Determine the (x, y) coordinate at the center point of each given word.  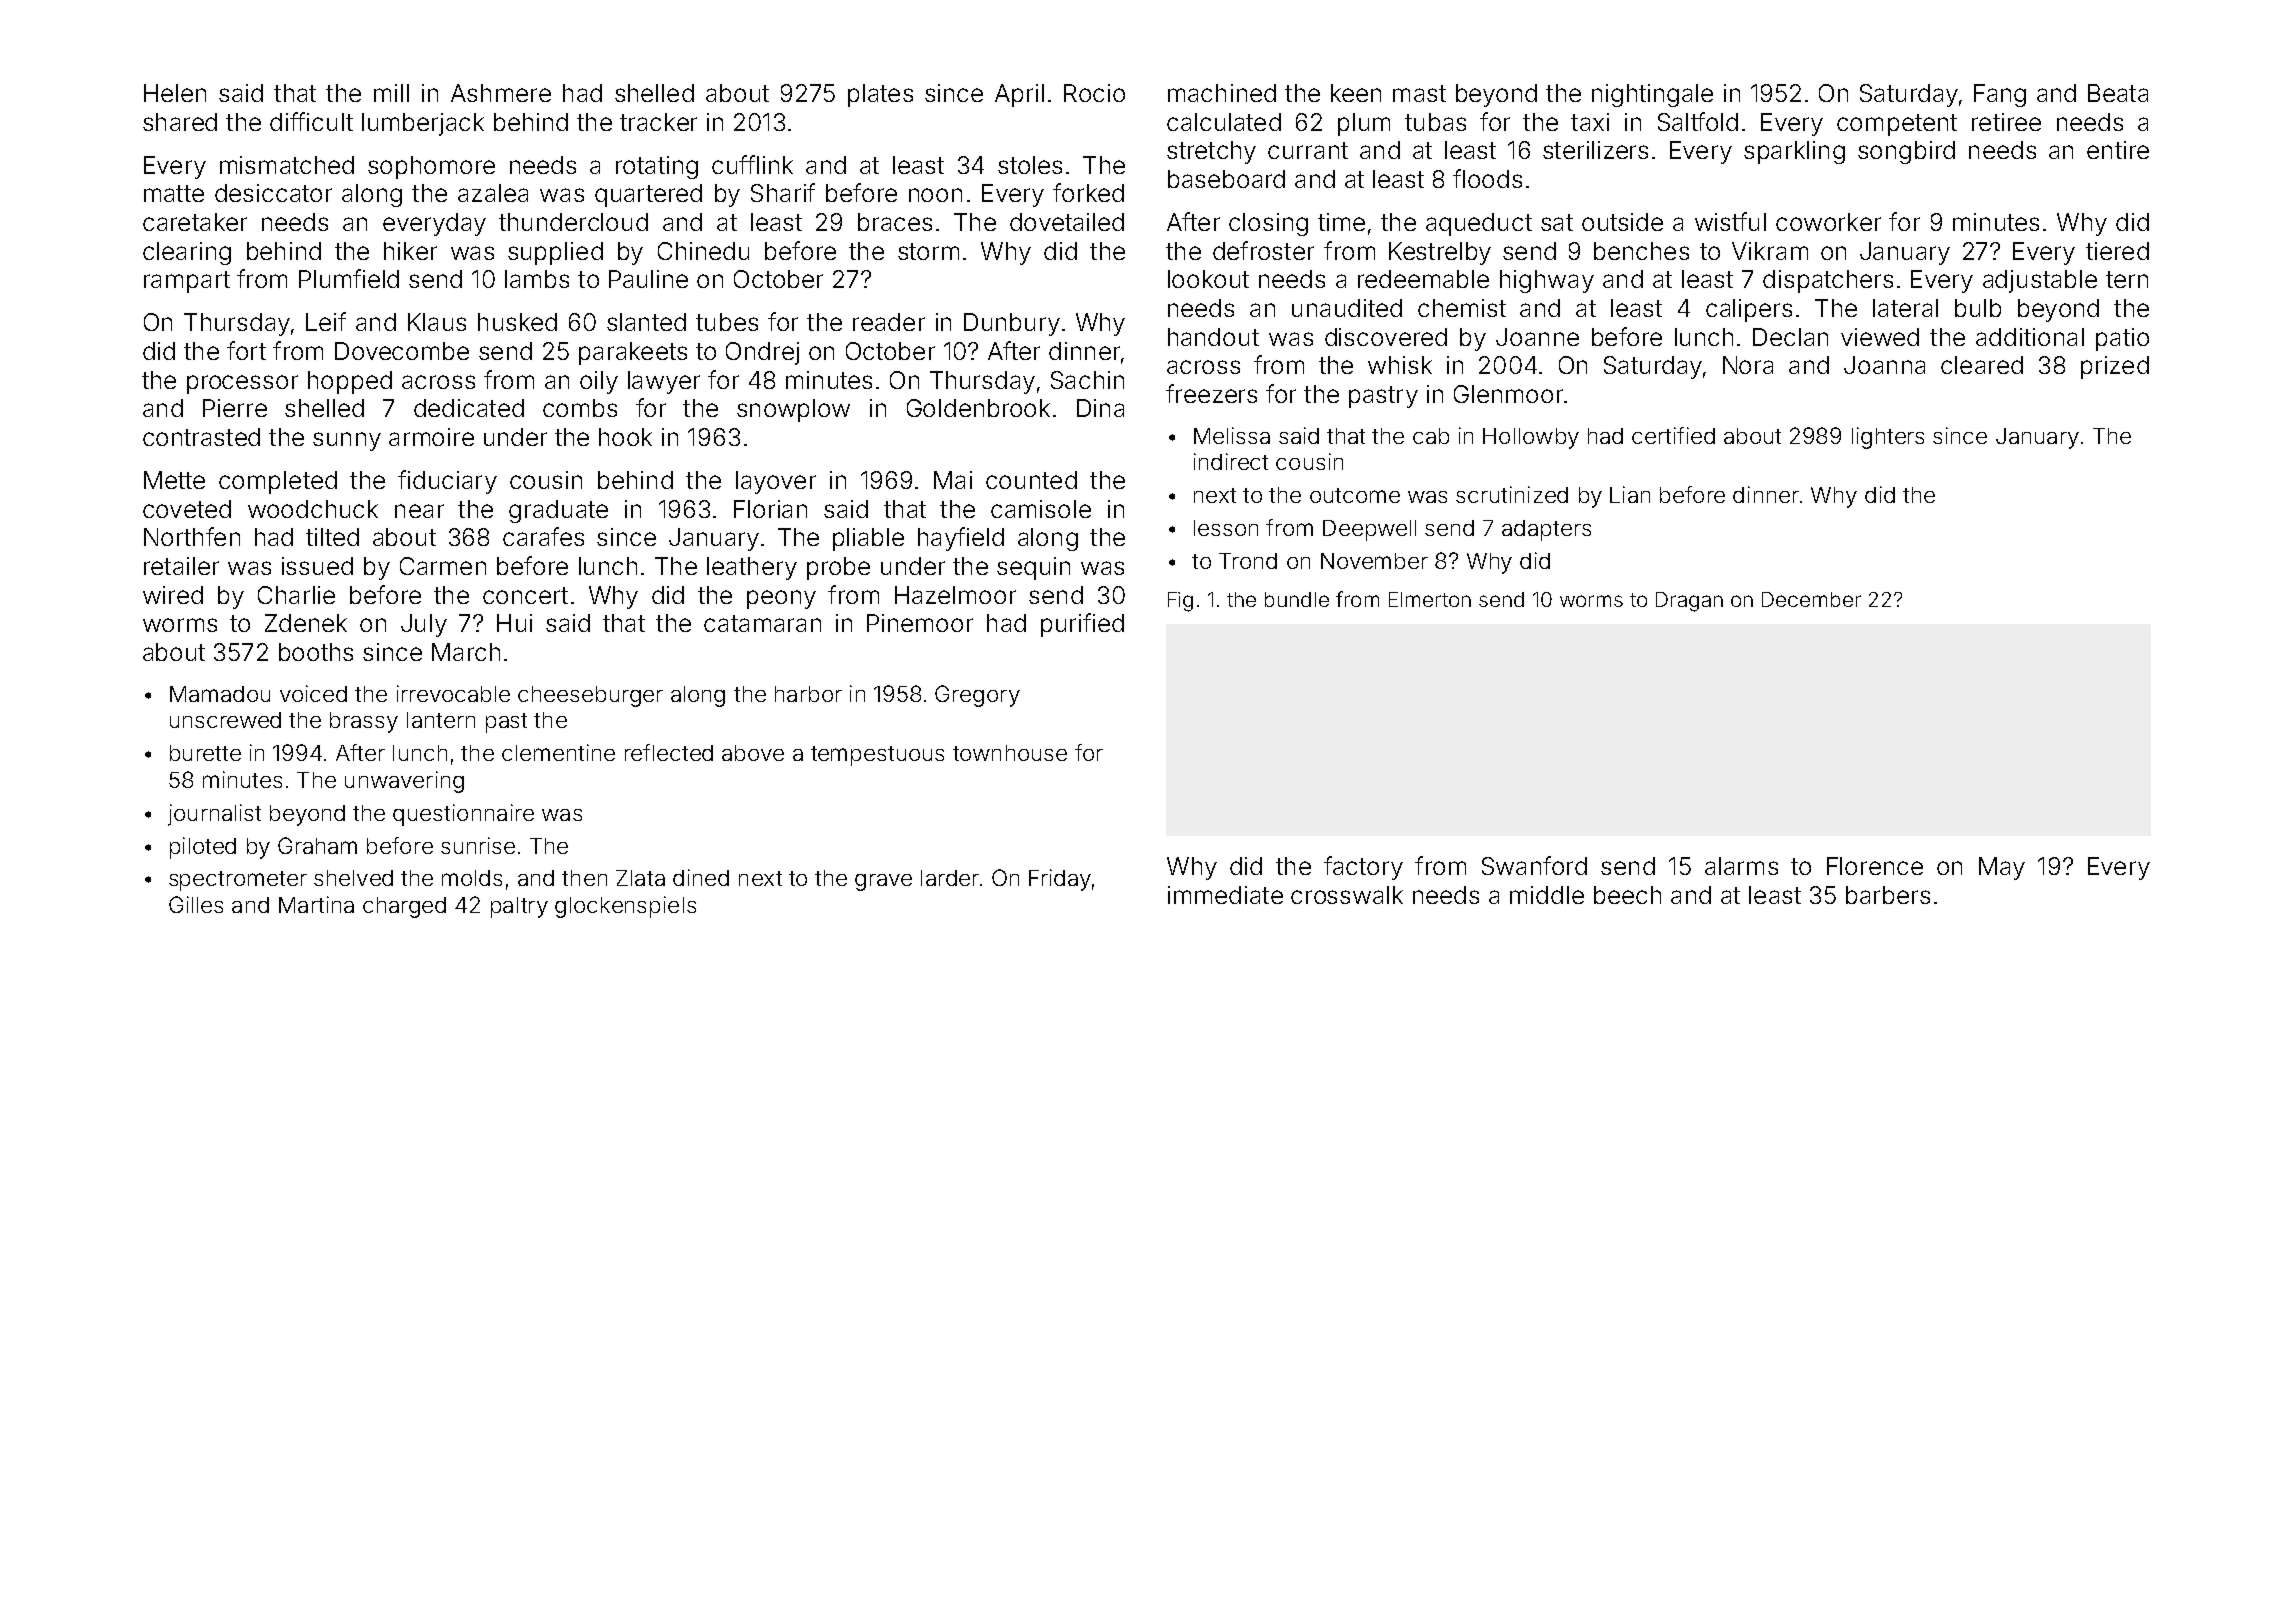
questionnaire (463, 815)
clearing (187, 253)
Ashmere (501, 93)
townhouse (1010, 753)
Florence (1875, 866)
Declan (1790, 337)
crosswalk (1347, 895)
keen (1356, 93)
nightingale (1652, 95)
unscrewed (225, 720)
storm (928, 251)
